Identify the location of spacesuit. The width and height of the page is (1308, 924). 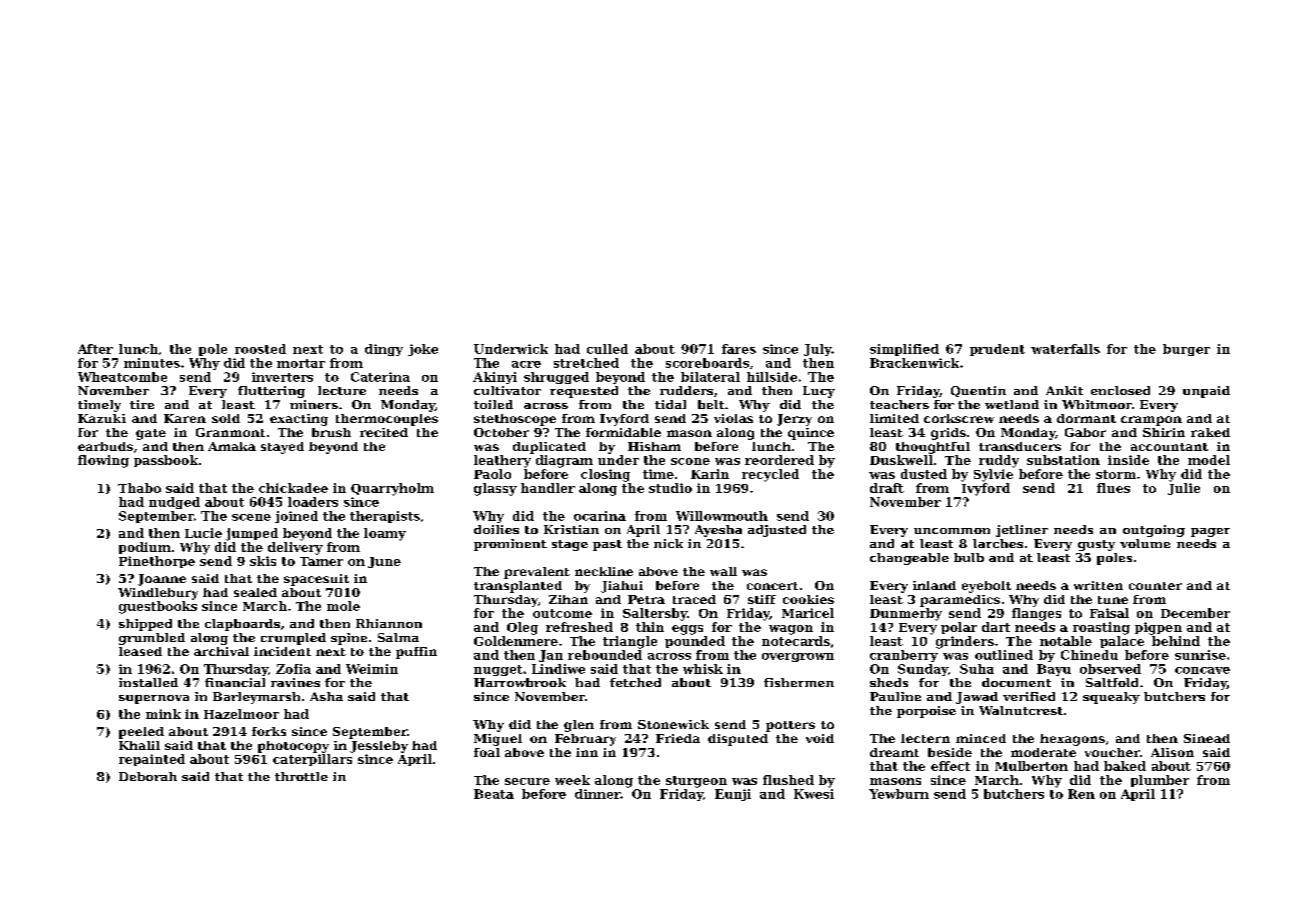
(316, 580).
